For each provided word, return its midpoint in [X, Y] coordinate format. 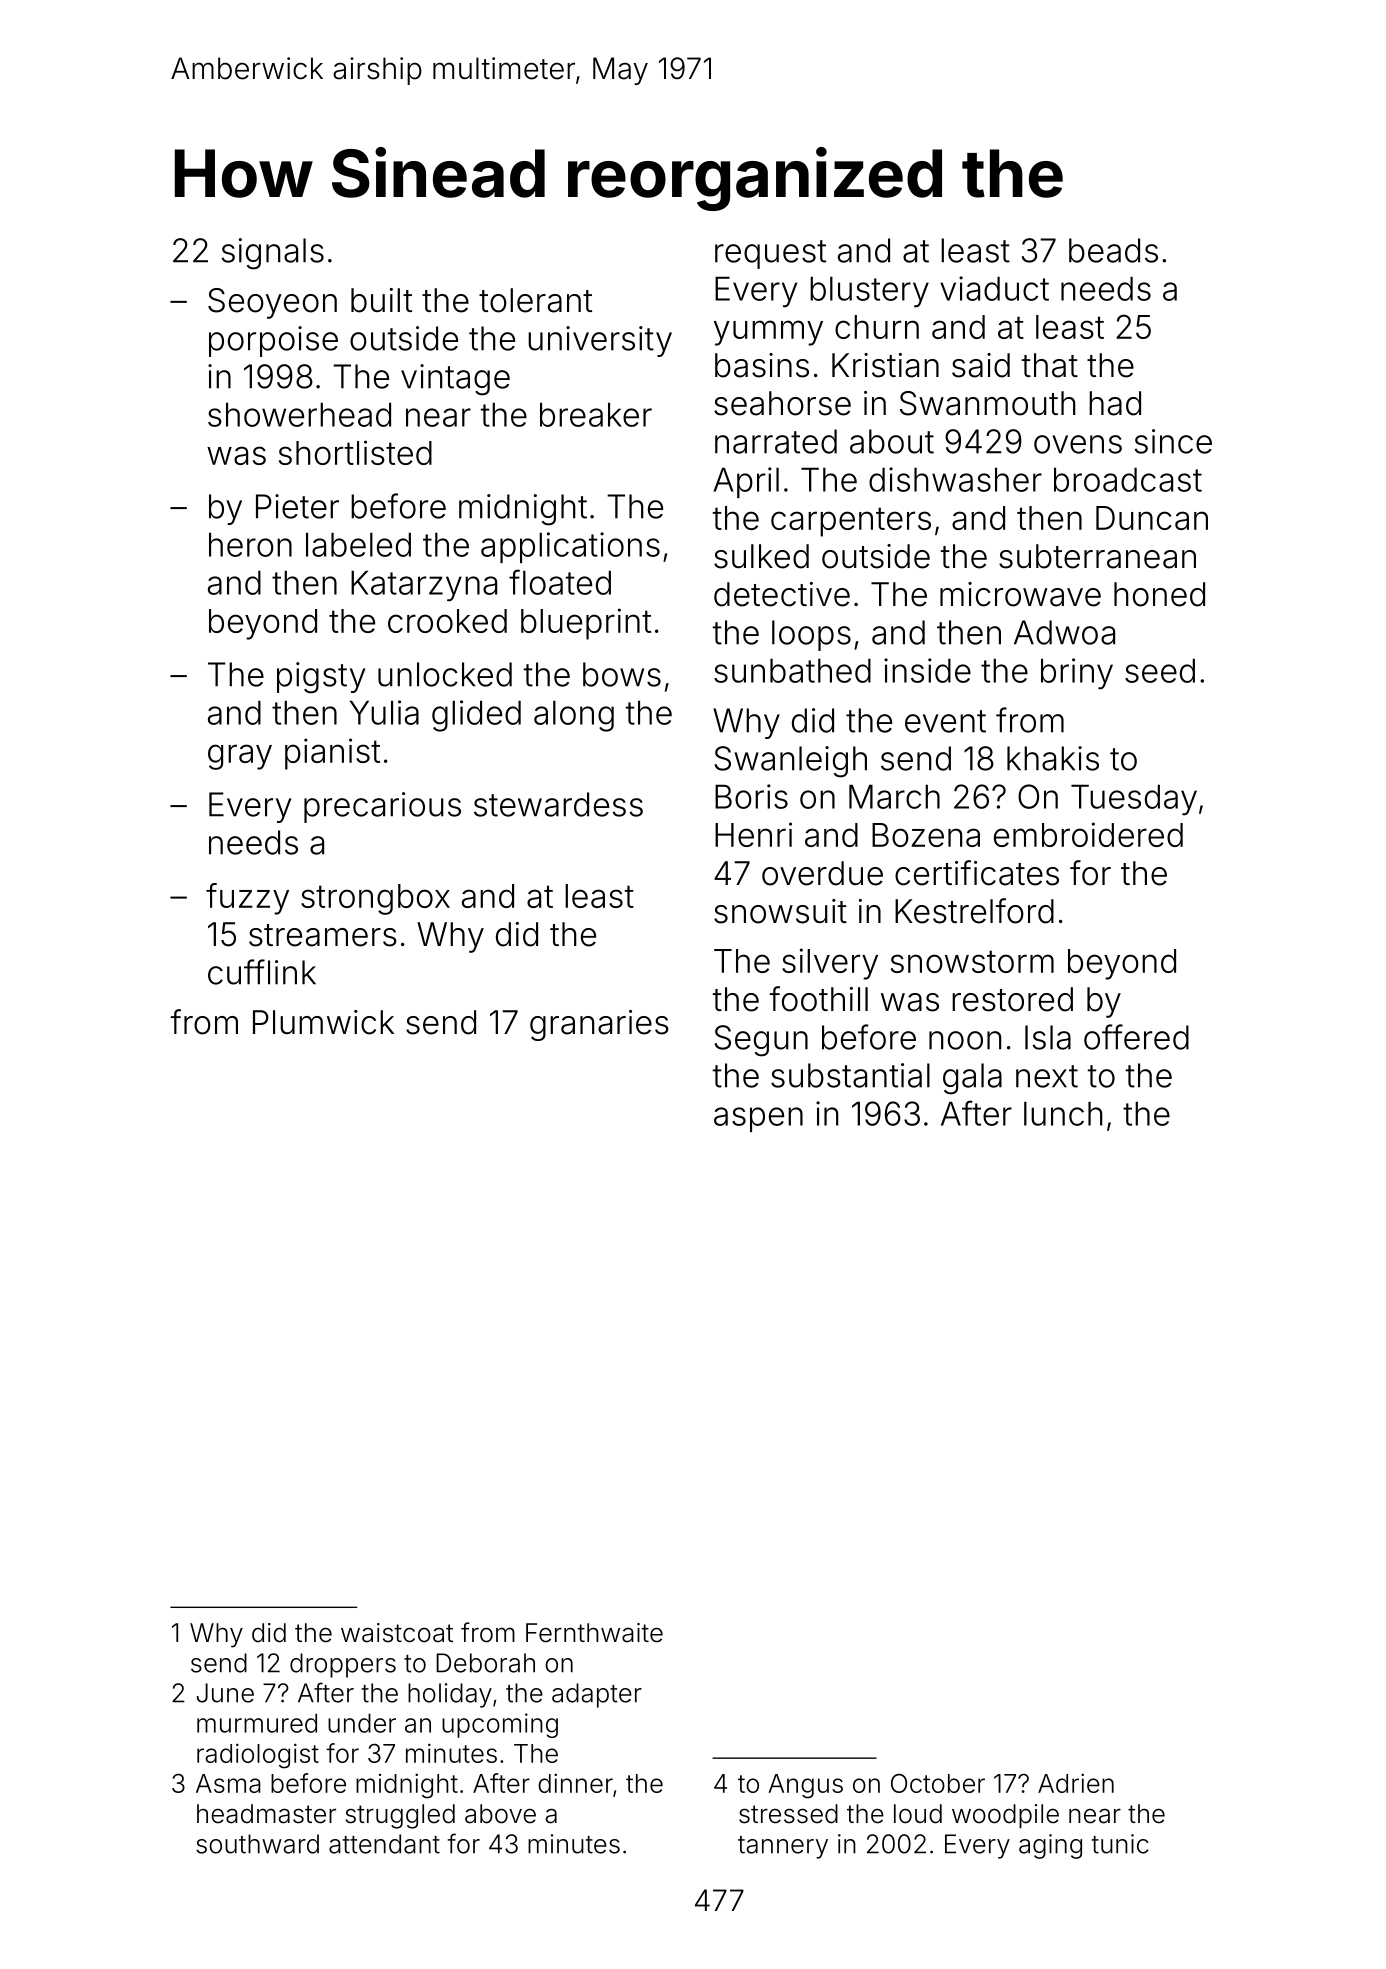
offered [1136, 1037]
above [500, 1814]
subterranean [1097, 556]
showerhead [299, 414]
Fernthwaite [594, 1633]
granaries [599, 1025]
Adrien [1076, 1783]
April [746, 482]
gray [240, 757]
